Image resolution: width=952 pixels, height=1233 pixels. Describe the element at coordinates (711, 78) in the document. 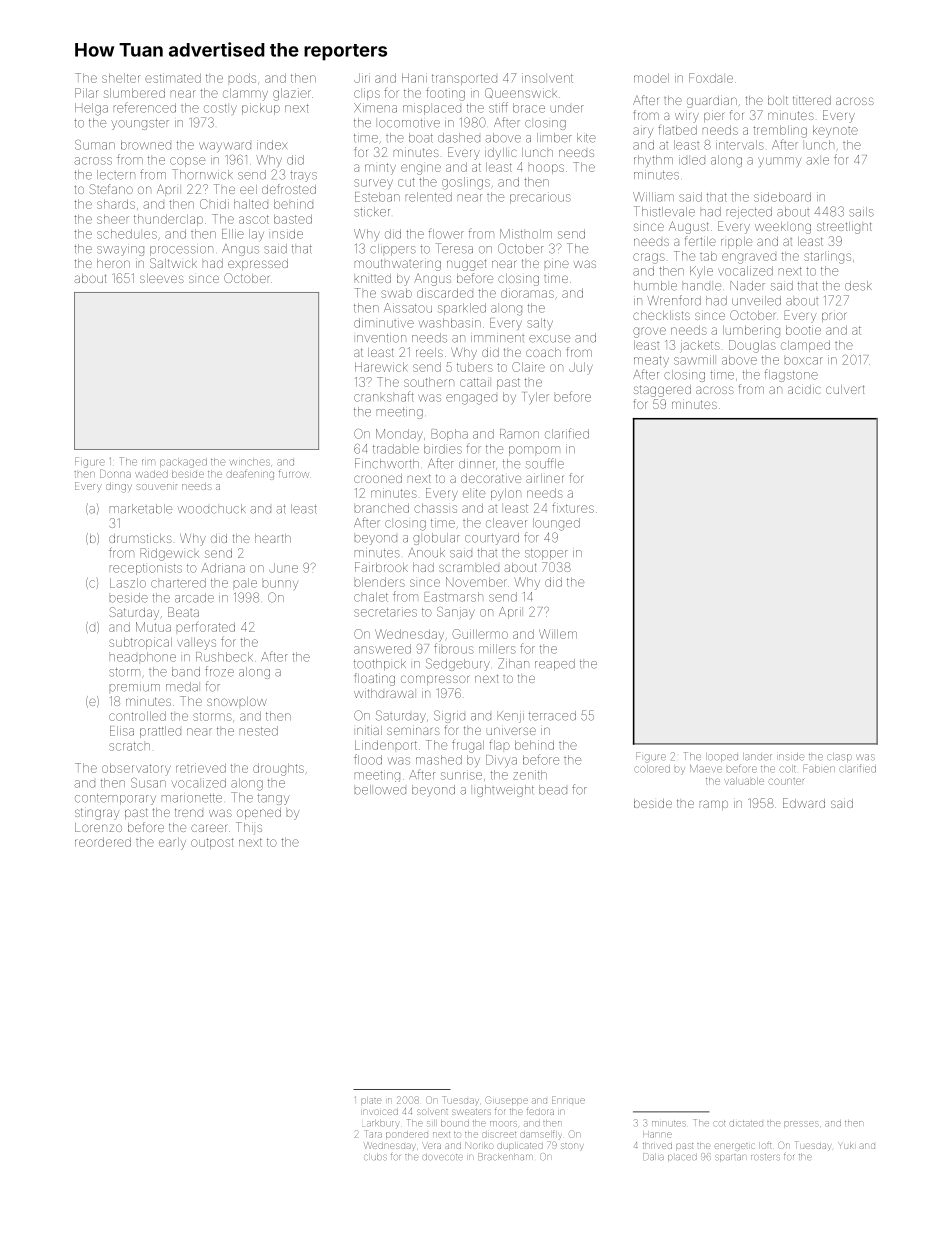

I see `Foxdale` at that location.
